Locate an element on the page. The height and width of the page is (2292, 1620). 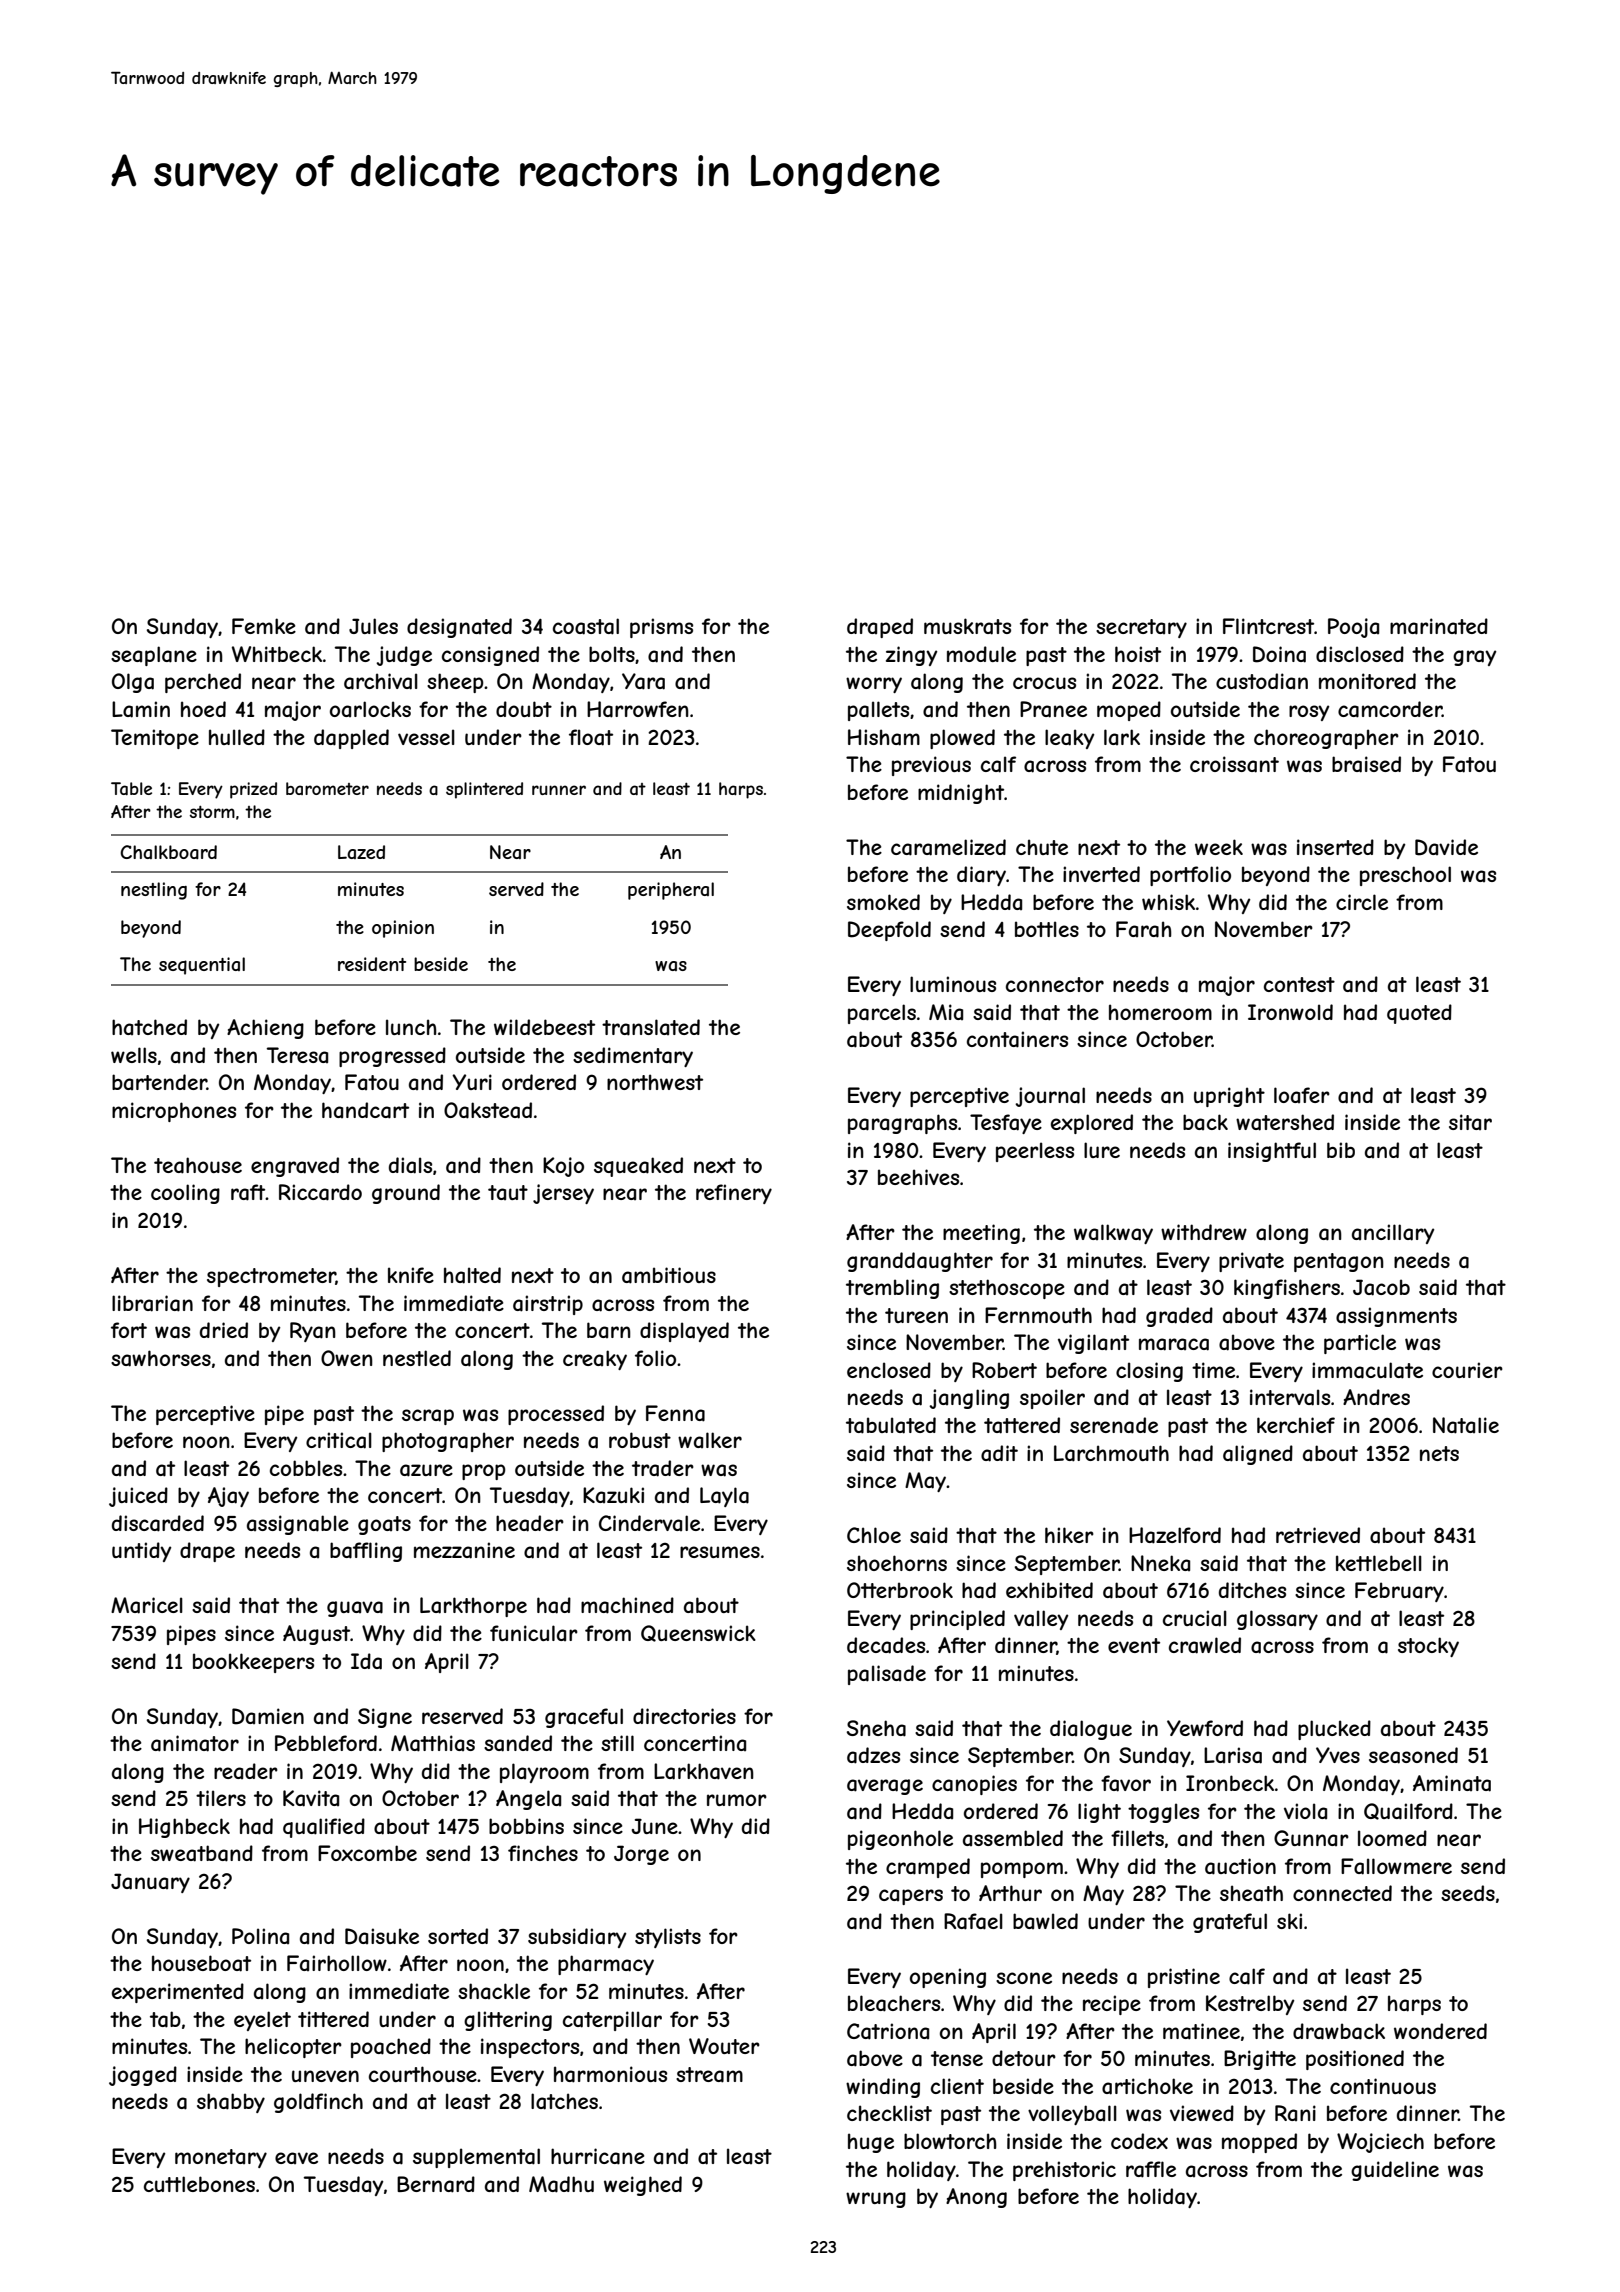
week is located at coordinates (1219, 847).
